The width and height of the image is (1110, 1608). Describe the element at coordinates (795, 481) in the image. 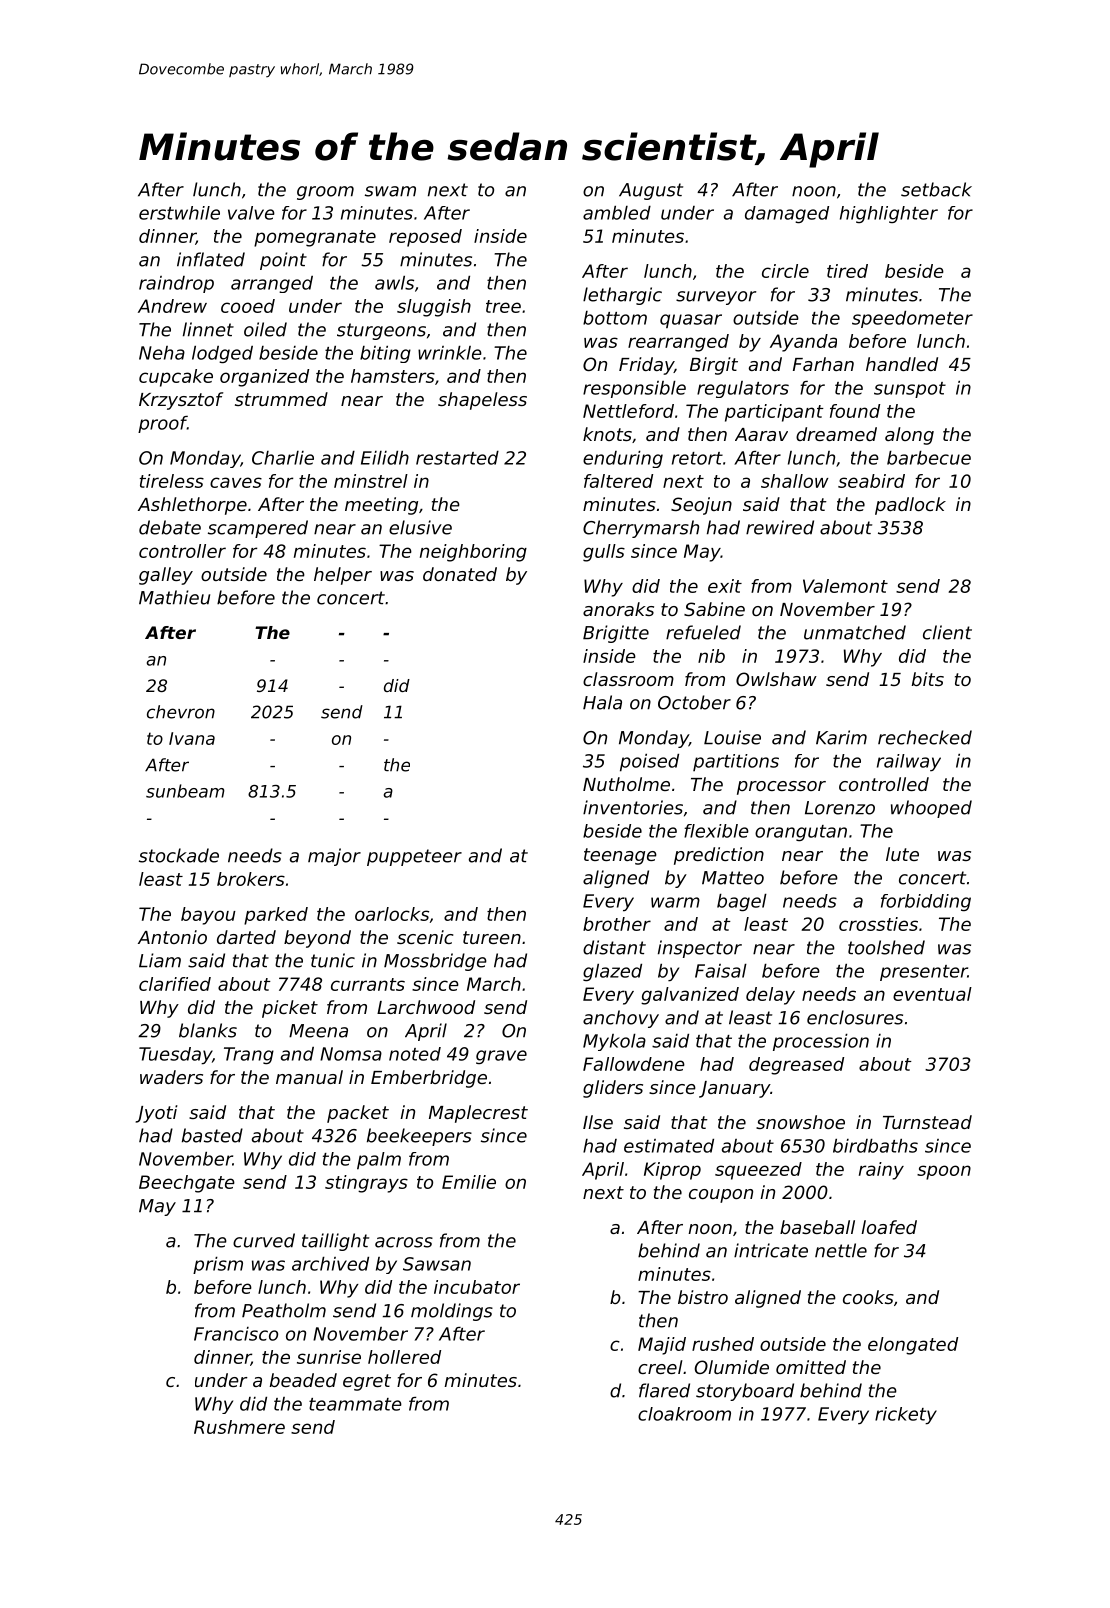

I see `shallow` at that location.
